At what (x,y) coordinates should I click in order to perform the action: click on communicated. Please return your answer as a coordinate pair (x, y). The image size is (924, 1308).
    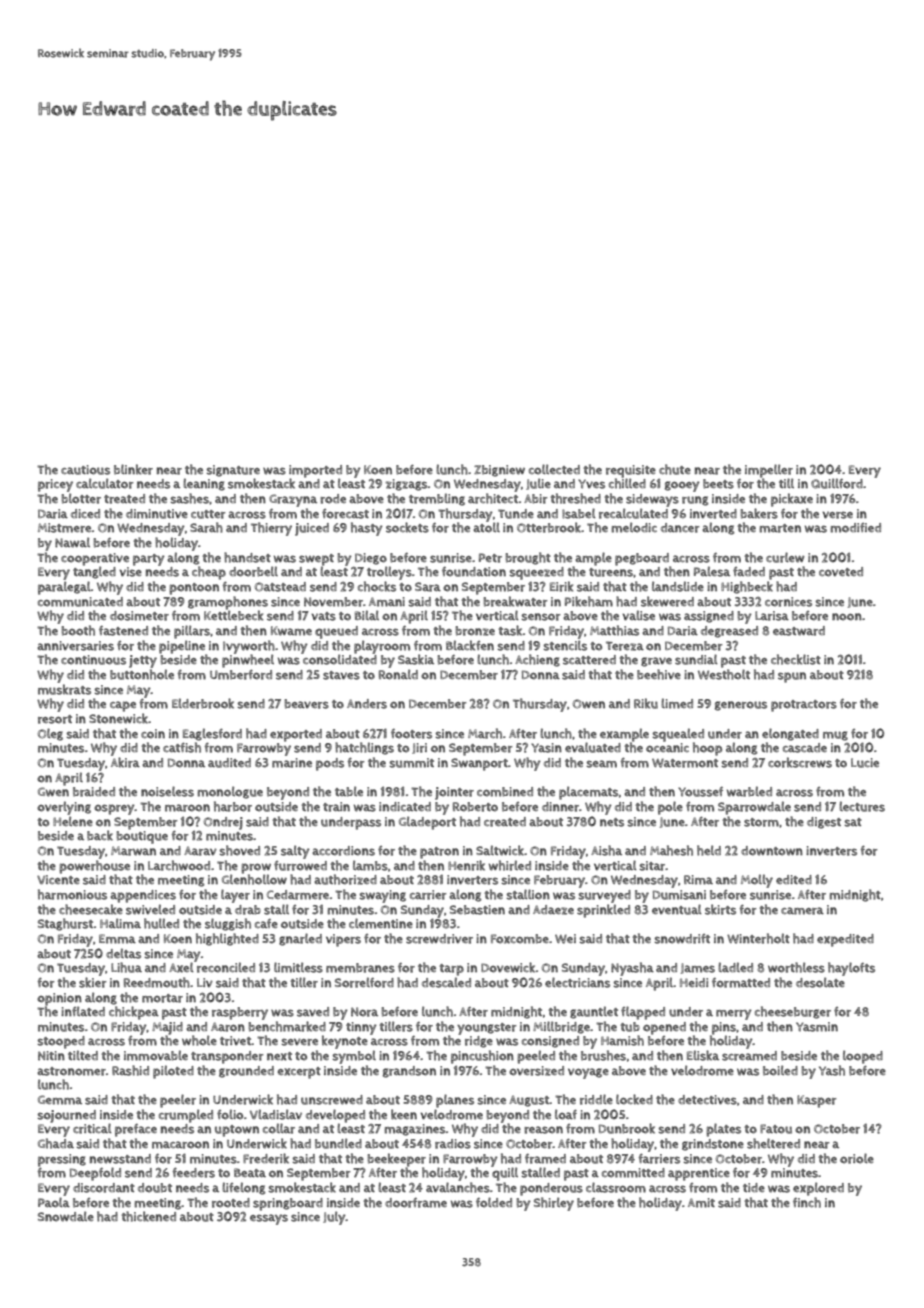
    Looking at the image, I should click on (80, 602).
